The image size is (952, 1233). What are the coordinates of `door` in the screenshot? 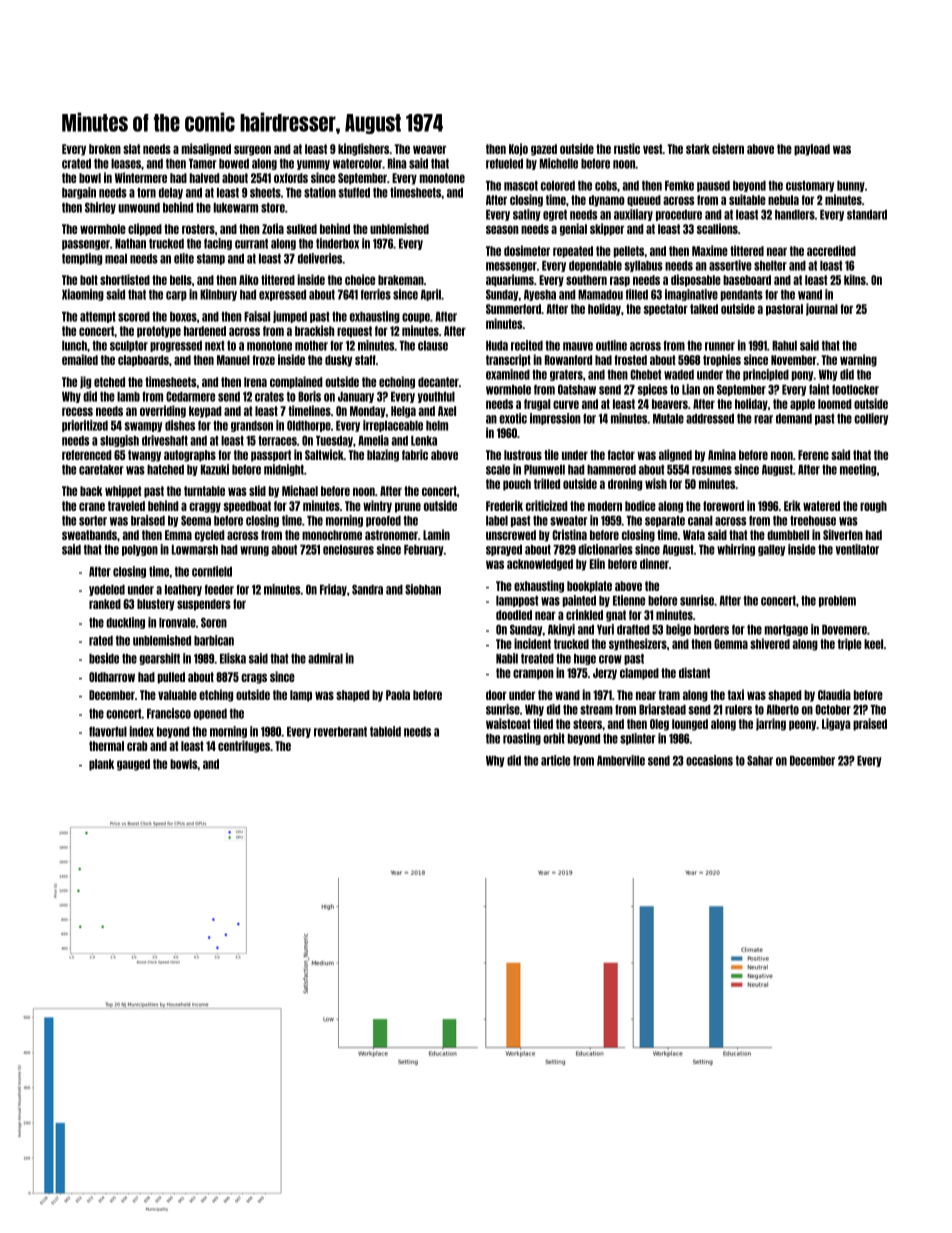 It's located at (496, 695).
